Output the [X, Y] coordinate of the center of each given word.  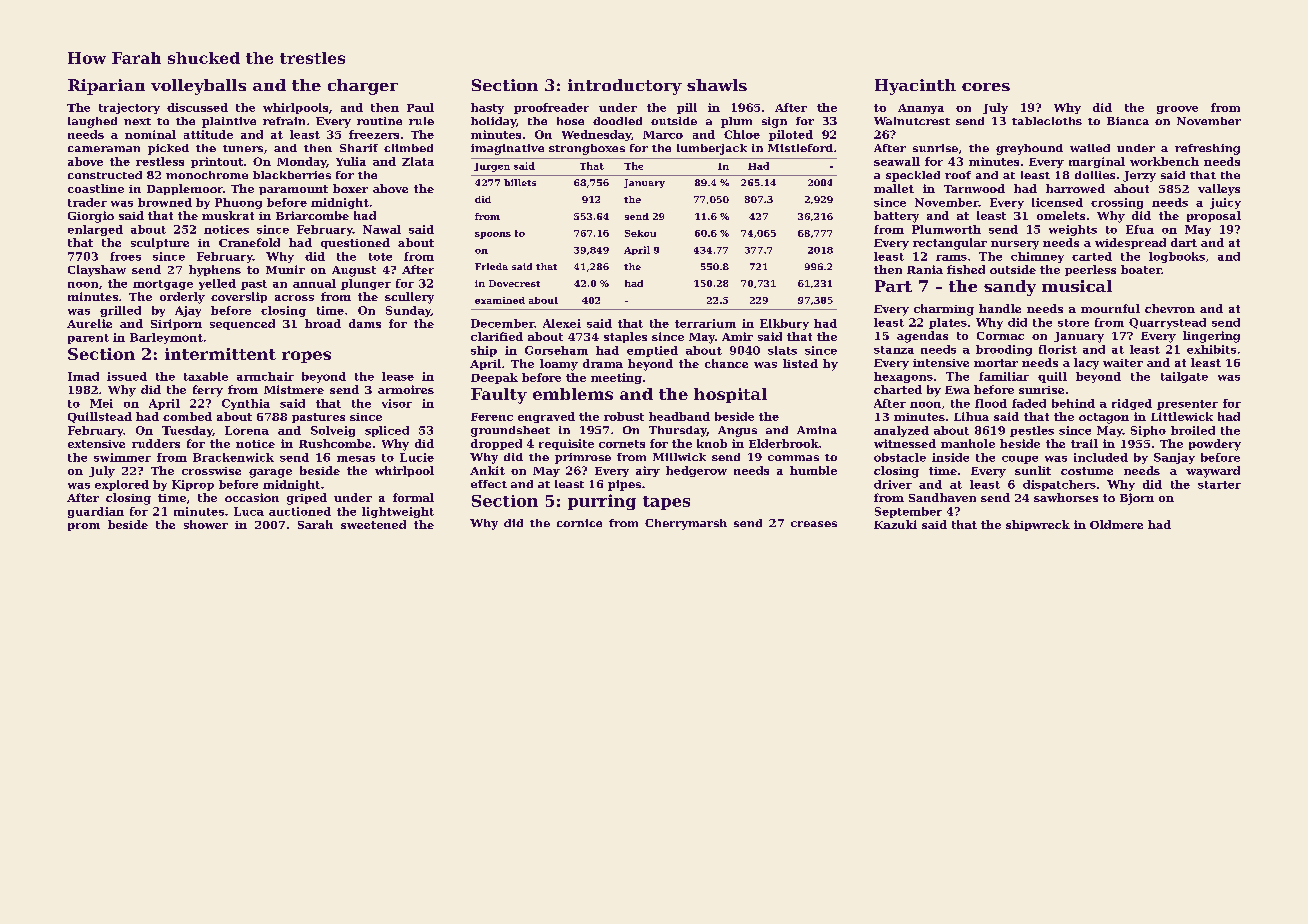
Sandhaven [942, 497]
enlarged [95, 230]
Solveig [333, 431]
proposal [1214, 216]
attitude [208, 134]
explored [122, 485]
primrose [583, 458]
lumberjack [712, 149]
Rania [925, 269]
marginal [1097, 162]
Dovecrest [514, 283]
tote [380, 257]
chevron [1170, 308]
